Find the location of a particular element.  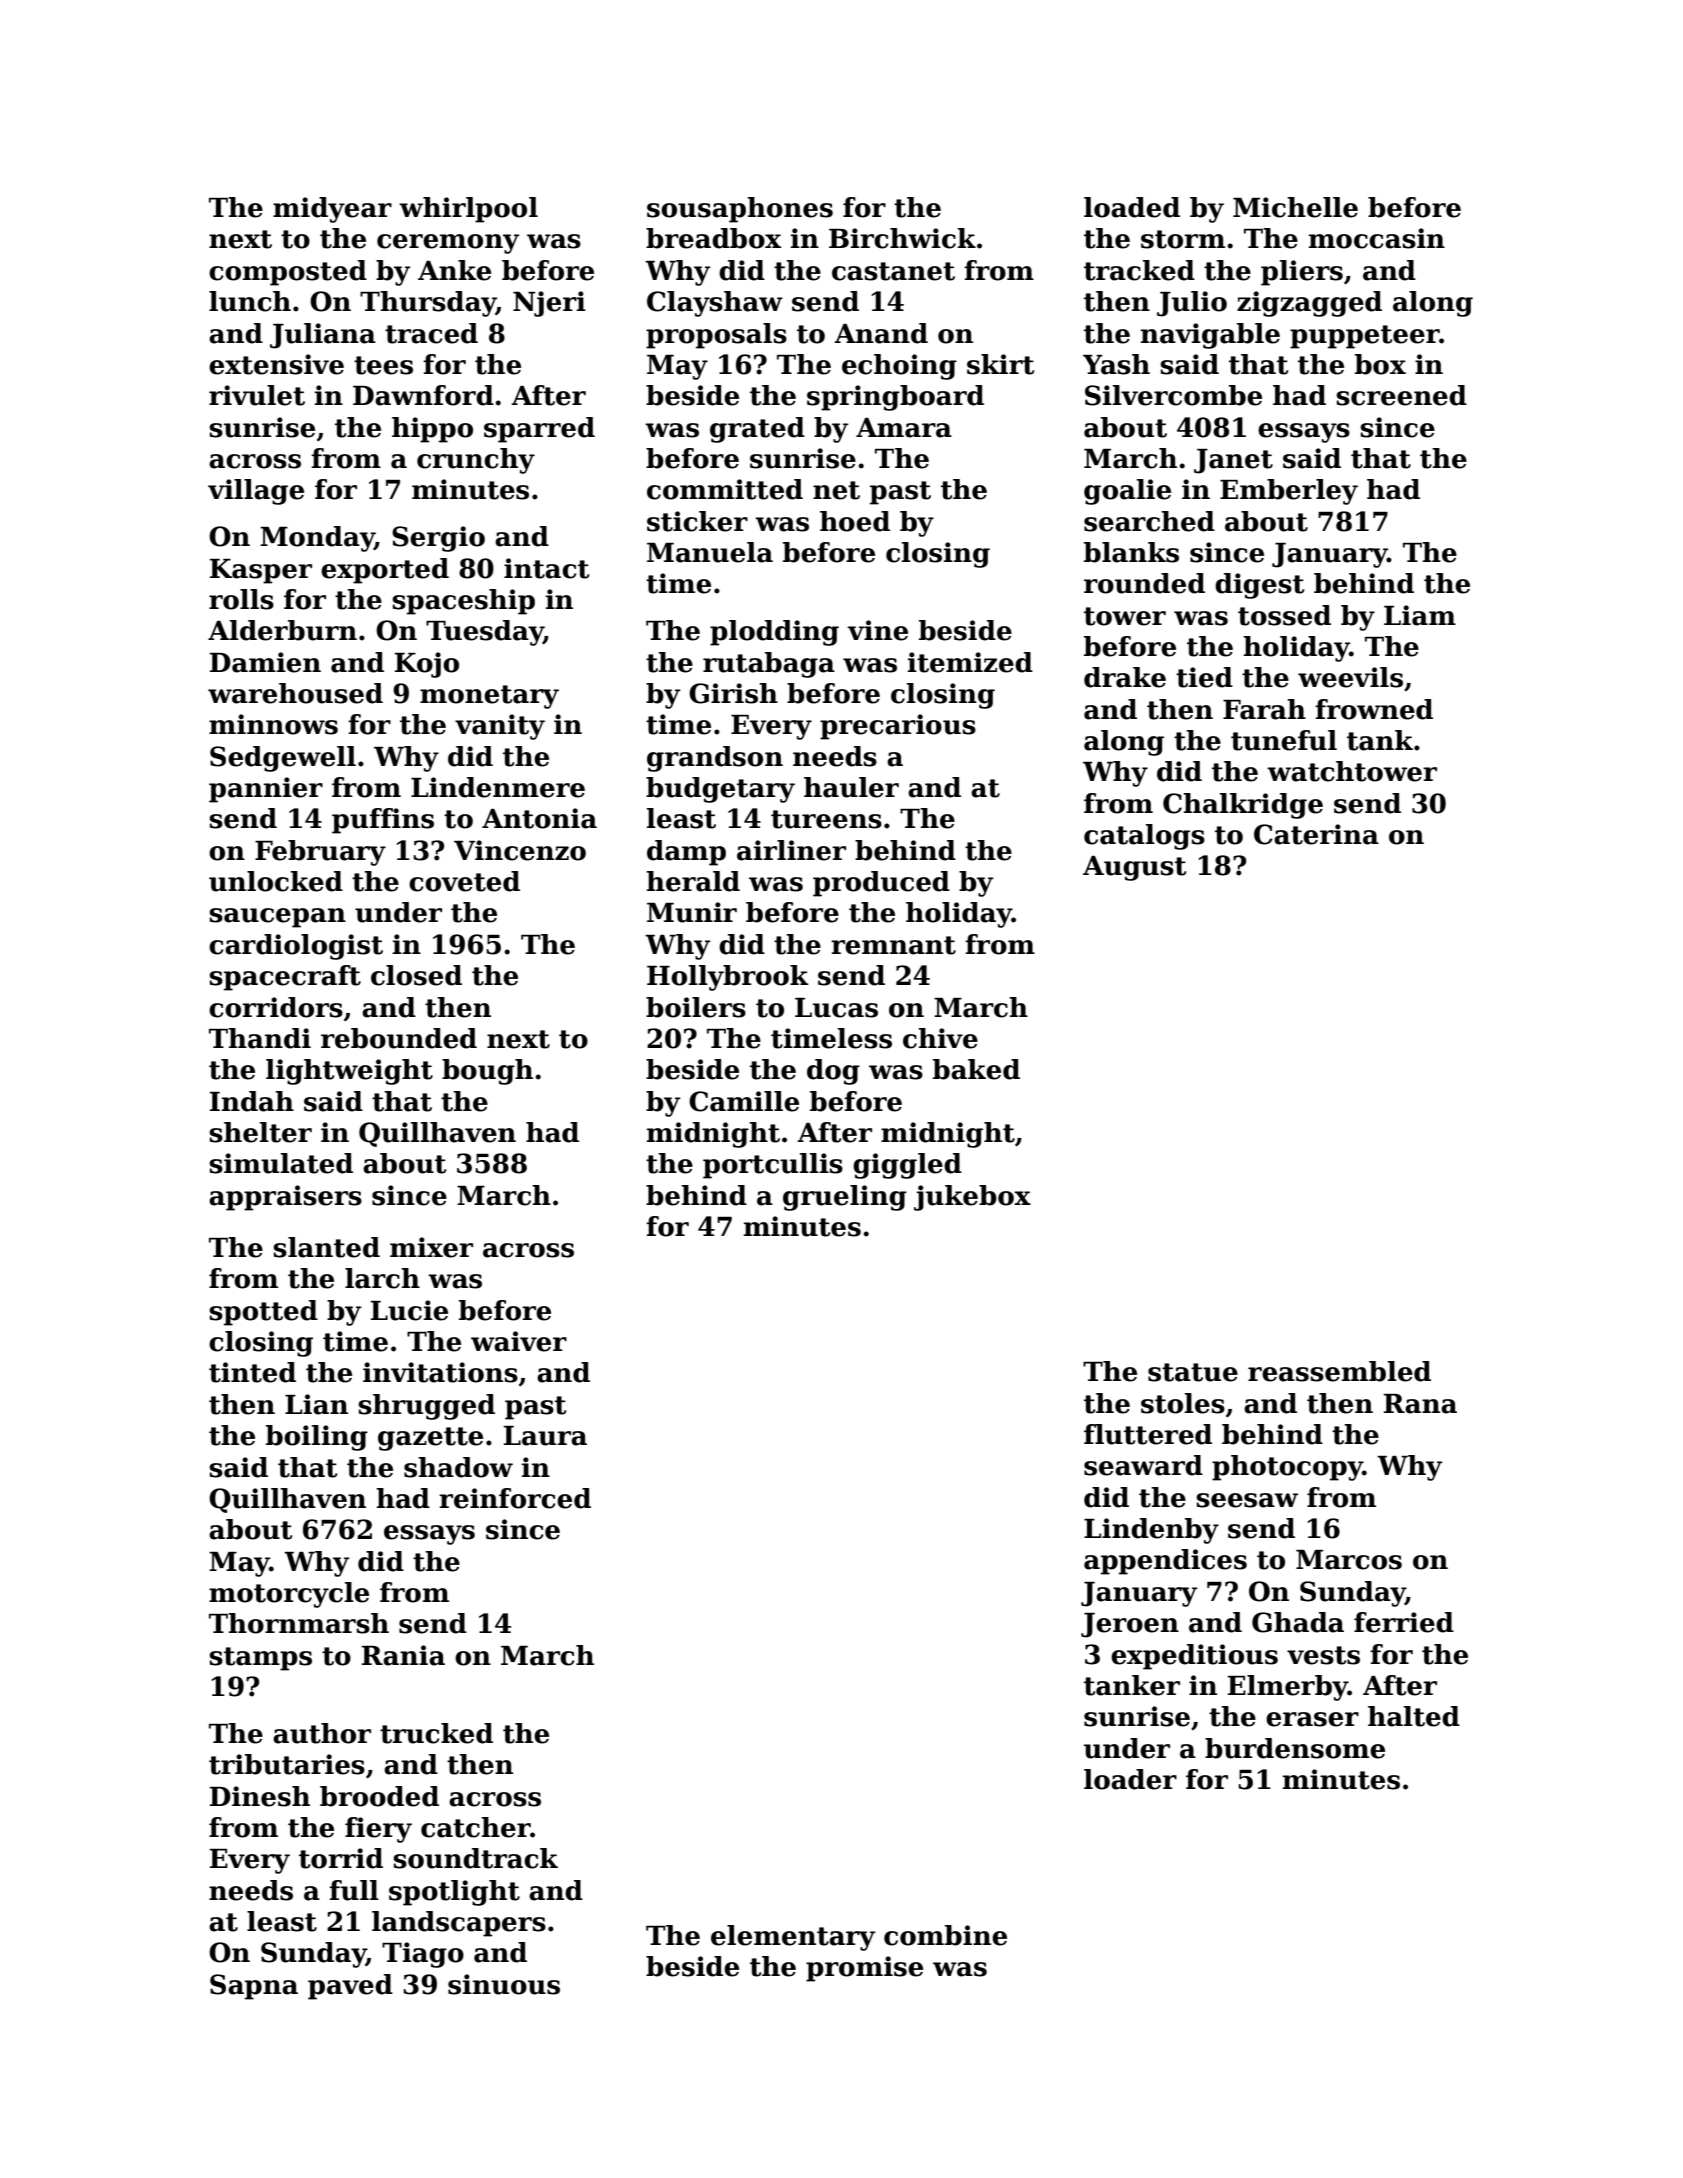

Emberley is located at coordinates (1289, 492).
